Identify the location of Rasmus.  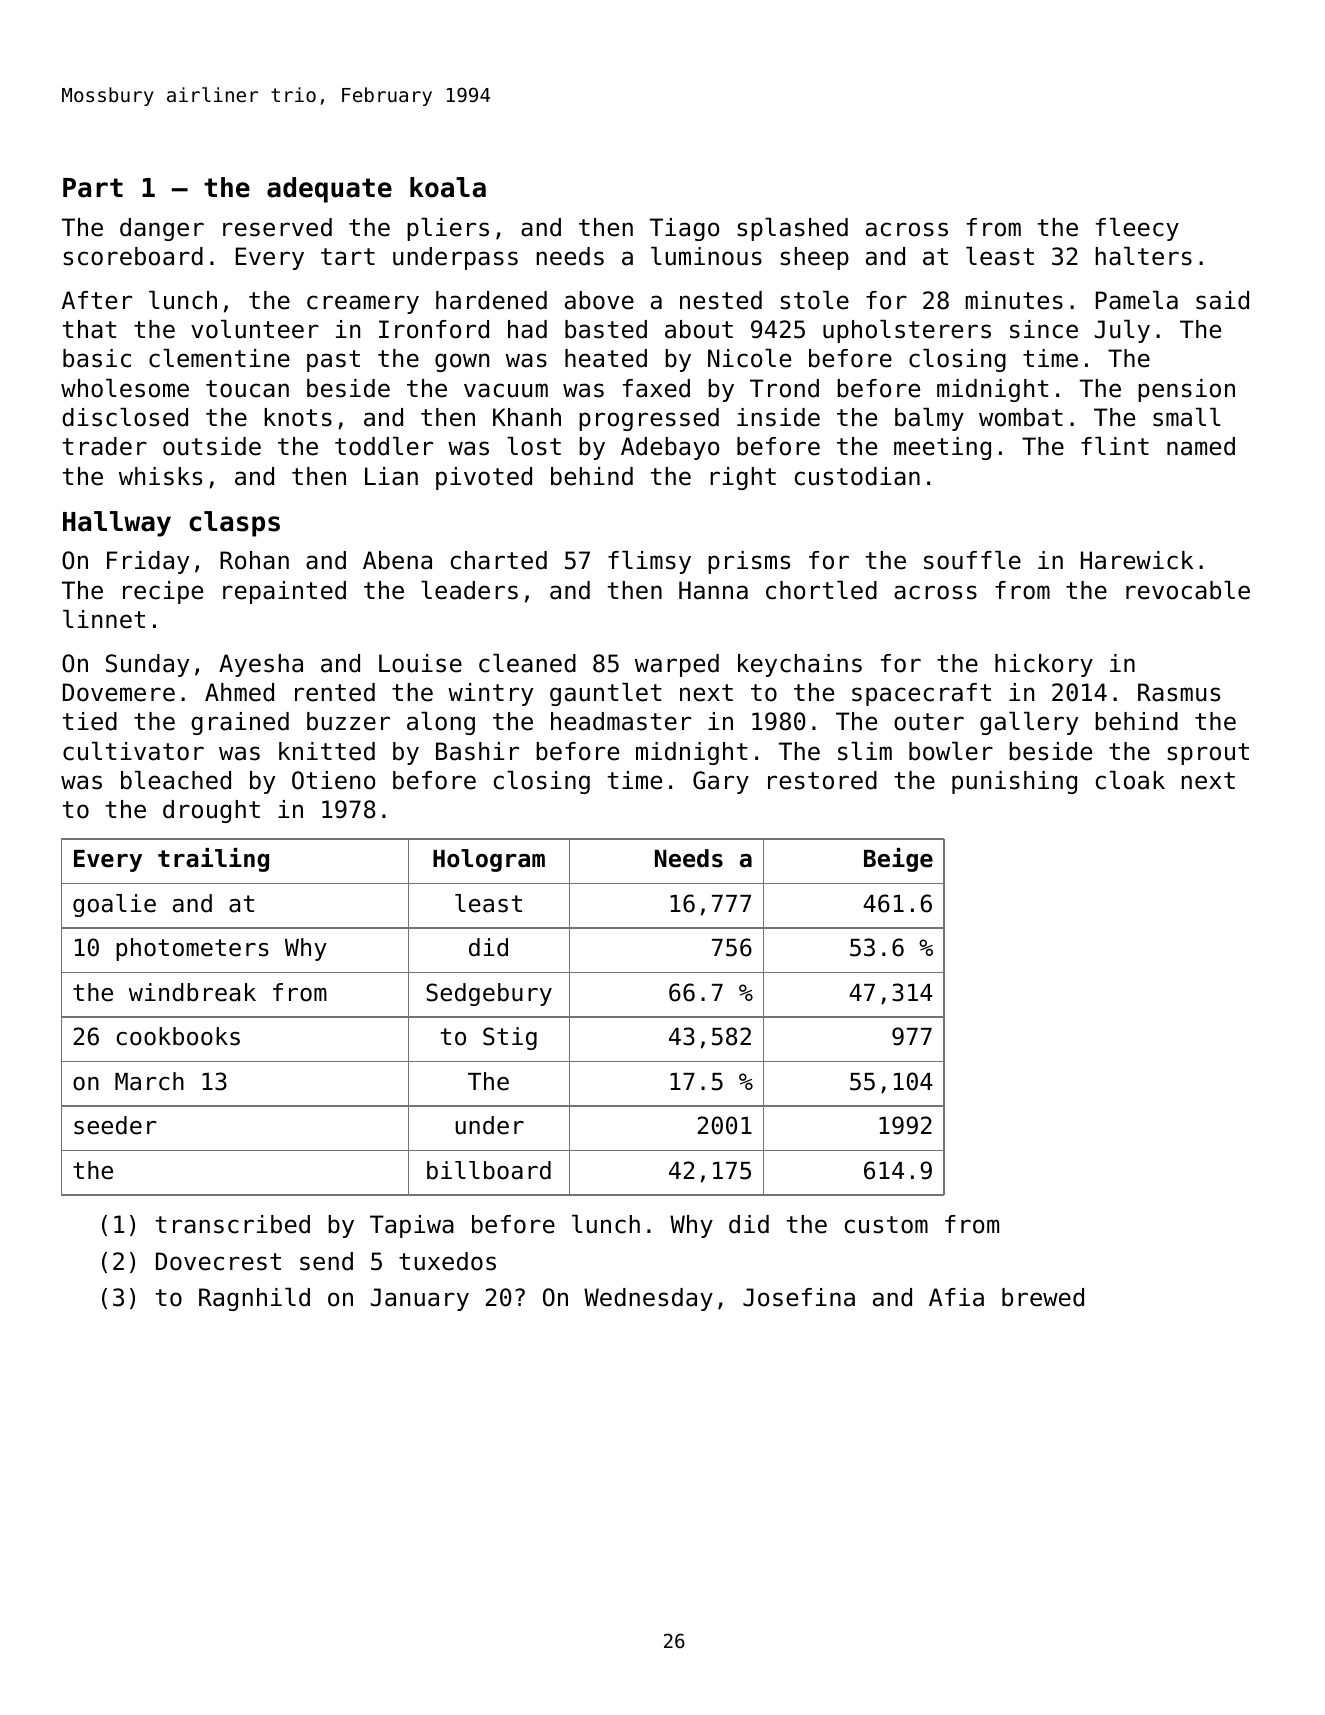
(1179, 692).
